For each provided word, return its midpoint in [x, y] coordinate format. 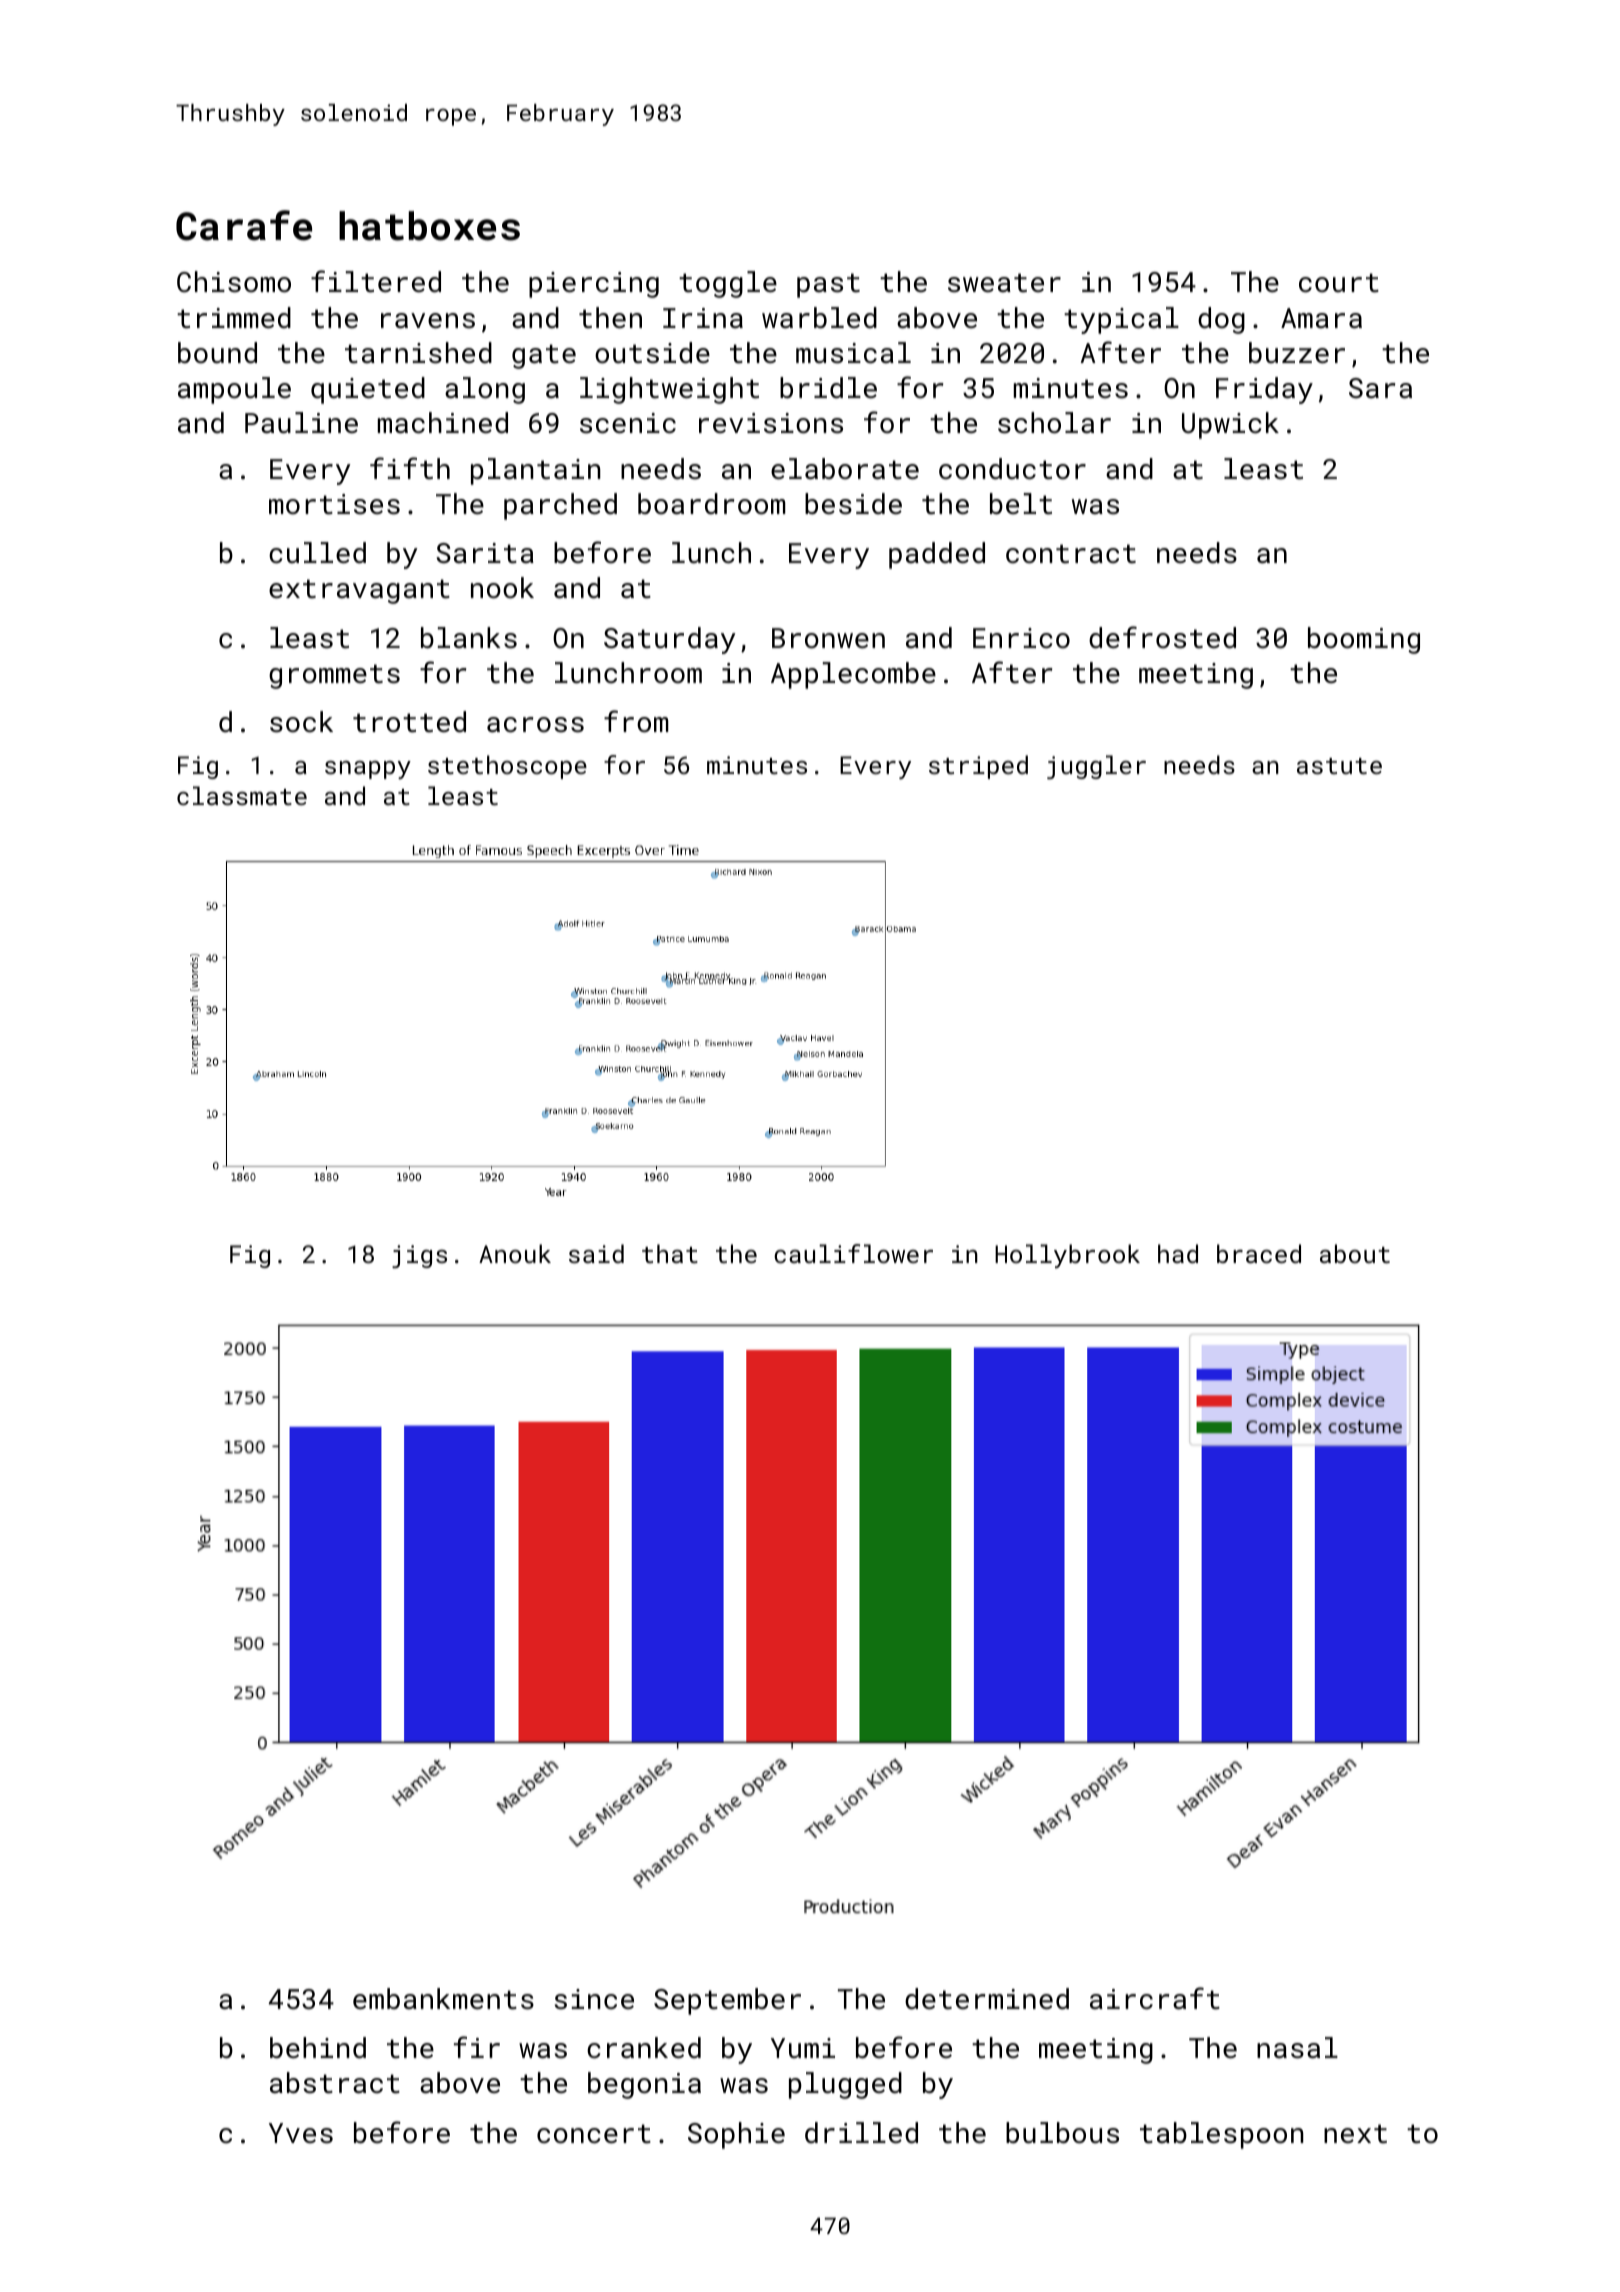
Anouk [515, 1253]
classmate [242, 795]
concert [594, 2134]
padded [937, 555]
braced [1259, 1253]
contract [1071, 554]
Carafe [244, 225]
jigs [419, 1256]
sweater [1004, 283]
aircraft [1155, 1998]
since [594, 1999]
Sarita [485, 553]
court [1339, 283]
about [1355, 1253]
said [596, 1253]
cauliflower [853, 1253]
